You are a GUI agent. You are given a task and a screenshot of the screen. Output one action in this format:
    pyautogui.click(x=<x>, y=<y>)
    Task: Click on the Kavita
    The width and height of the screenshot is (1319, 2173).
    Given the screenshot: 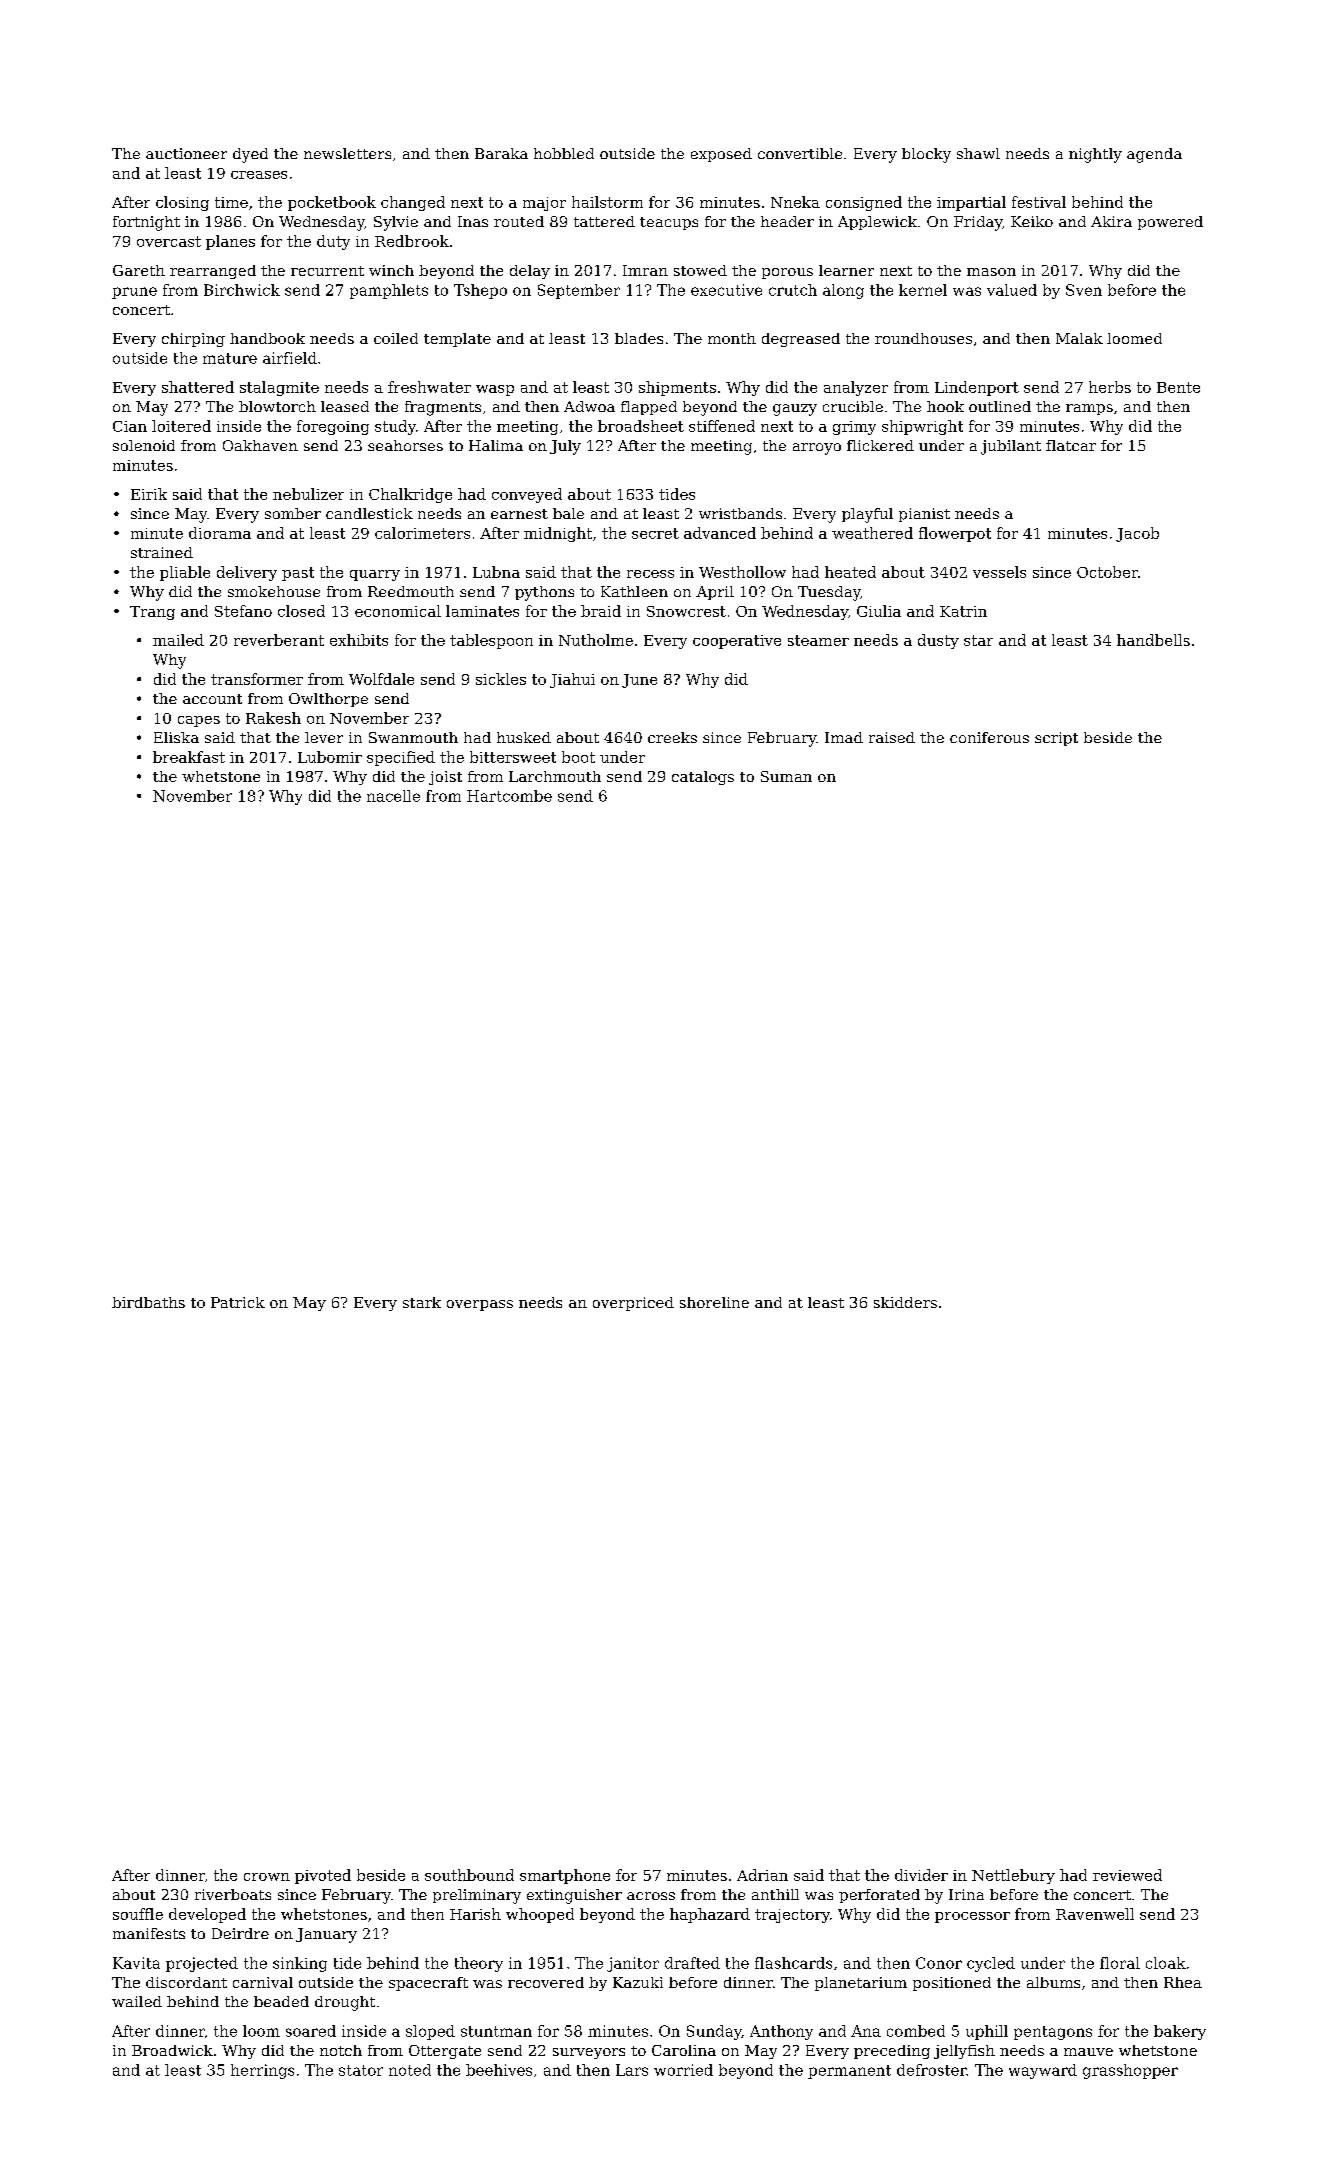 What is the action you would take?
    pyautogui.click(x=136, y=1963)
